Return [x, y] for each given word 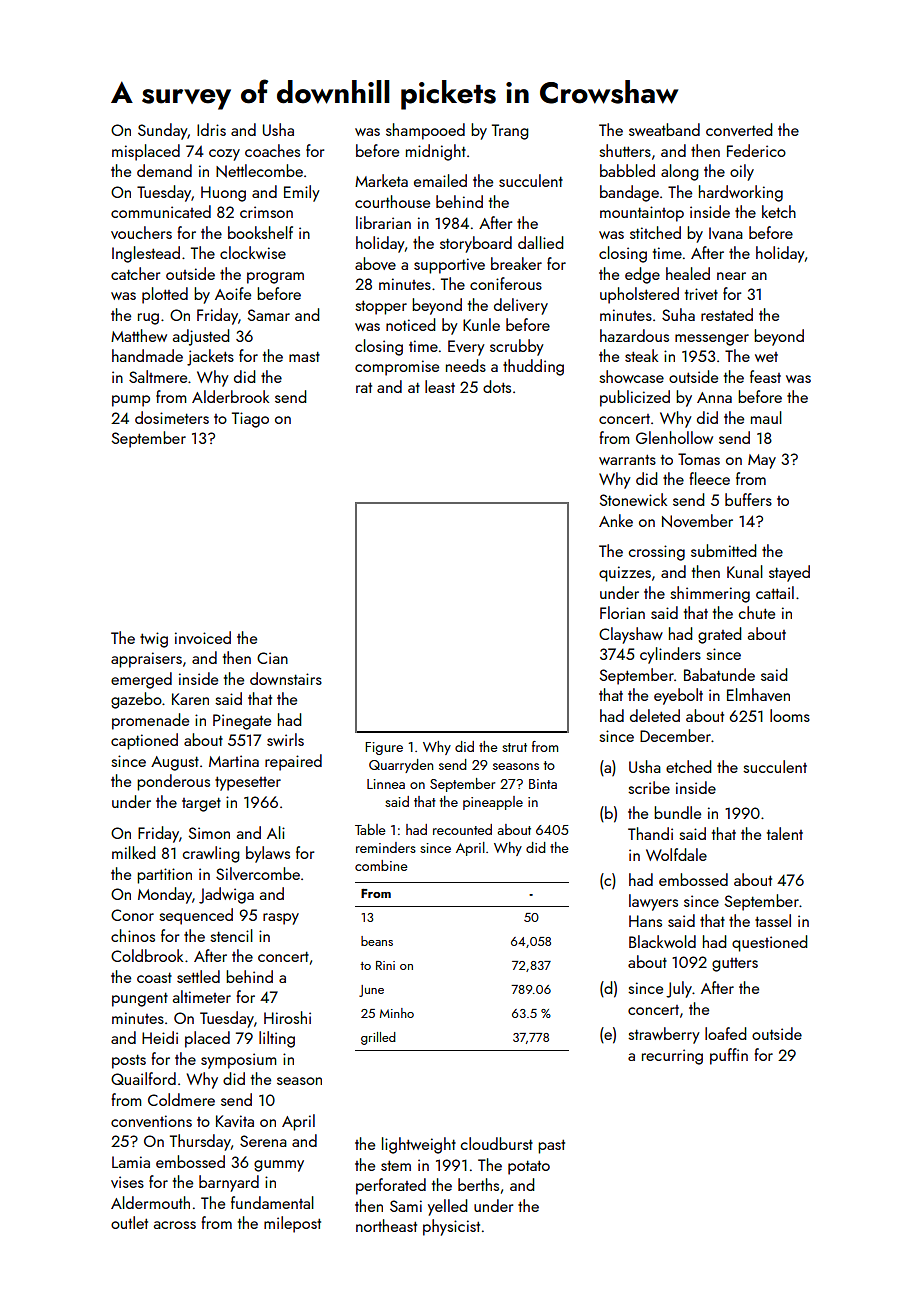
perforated [391, 1186]
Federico [756, 150]
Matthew [139, 335]
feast [765, 376]
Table [370, 829]
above [375, 263]
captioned [144, 741]
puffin [729, 1056]
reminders [386, 847]
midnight [436, 152]
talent [785, 833]
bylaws [268, 854]
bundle [677, 812]
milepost [292, 1224]
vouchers [141, 232]
